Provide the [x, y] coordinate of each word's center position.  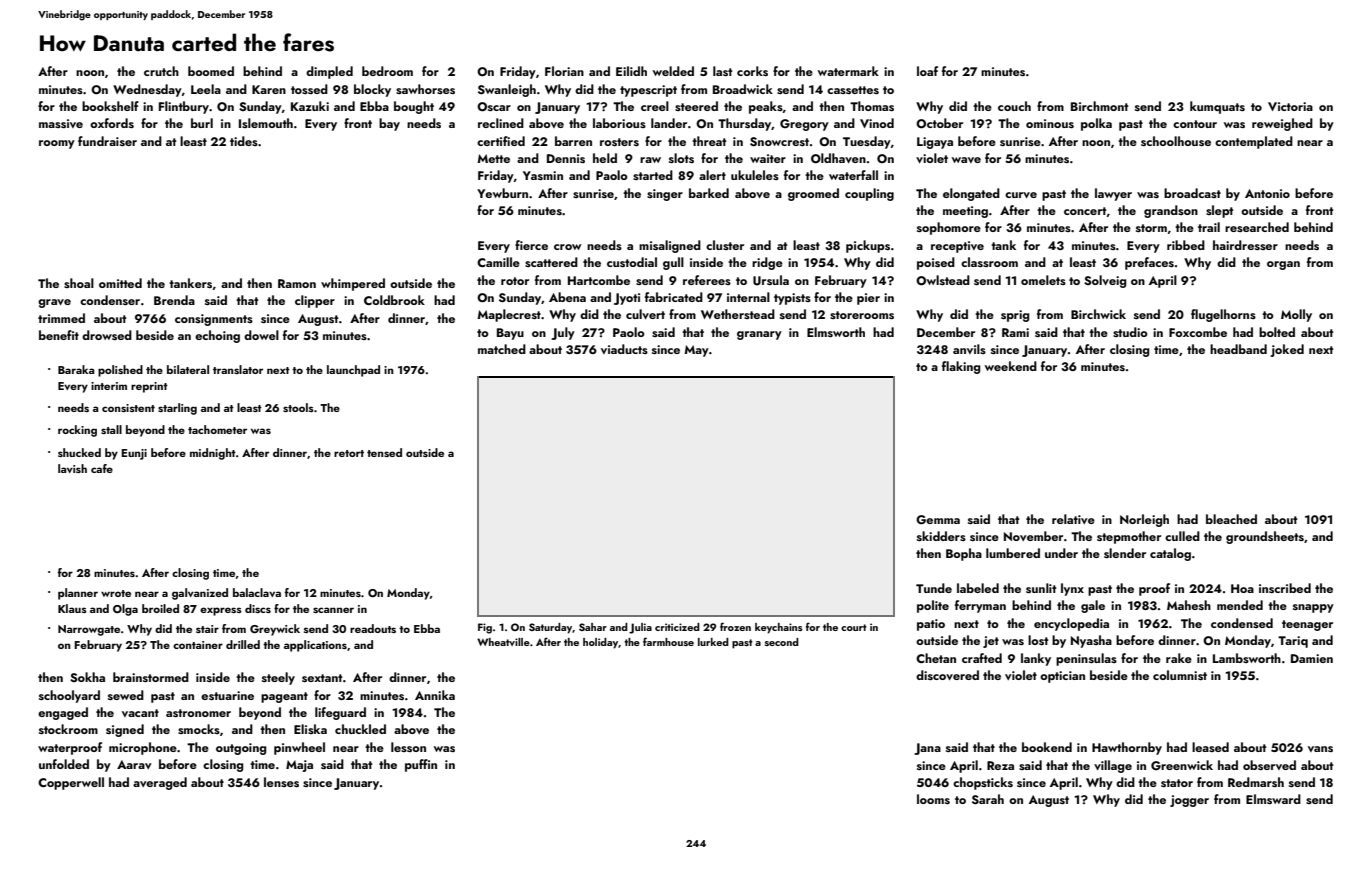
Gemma [938, 520]
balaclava [257, 592]
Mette [493, 158]
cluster [725, 245]
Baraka [76, 369]
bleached [1231, 519]
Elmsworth [836, 332]
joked [1287, 350]
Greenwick [1182, 765]
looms [933, 799]
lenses [281, 782]
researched [1257, 227]
